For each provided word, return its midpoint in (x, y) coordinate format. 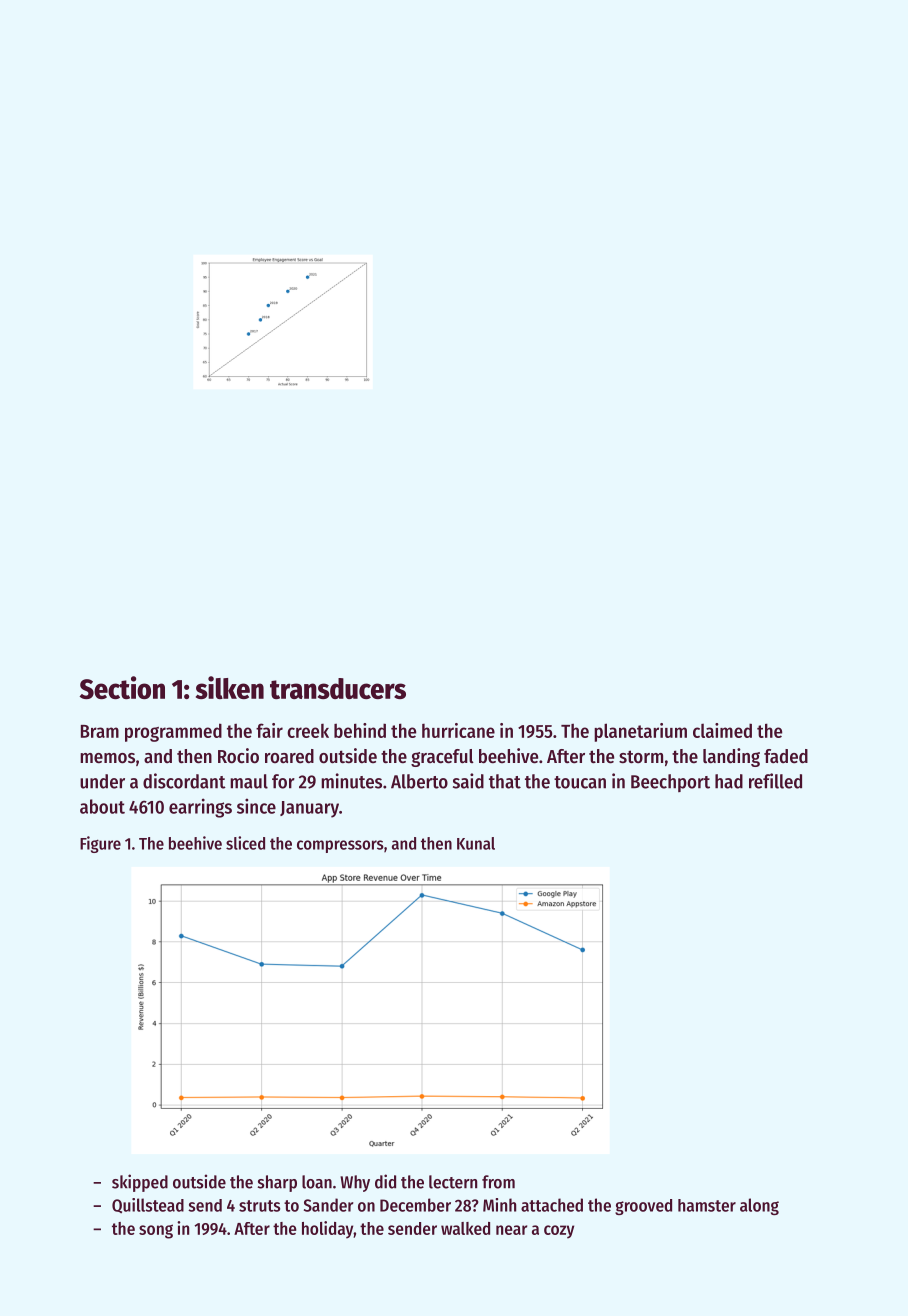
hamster (707, 1205)
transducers (338, 688)
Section (122, 687)
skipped (140, 1183)
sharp (277, 1183)
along (759, 1206)
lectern (453, 1182)
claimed (722, 730)
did (385, 1181)
